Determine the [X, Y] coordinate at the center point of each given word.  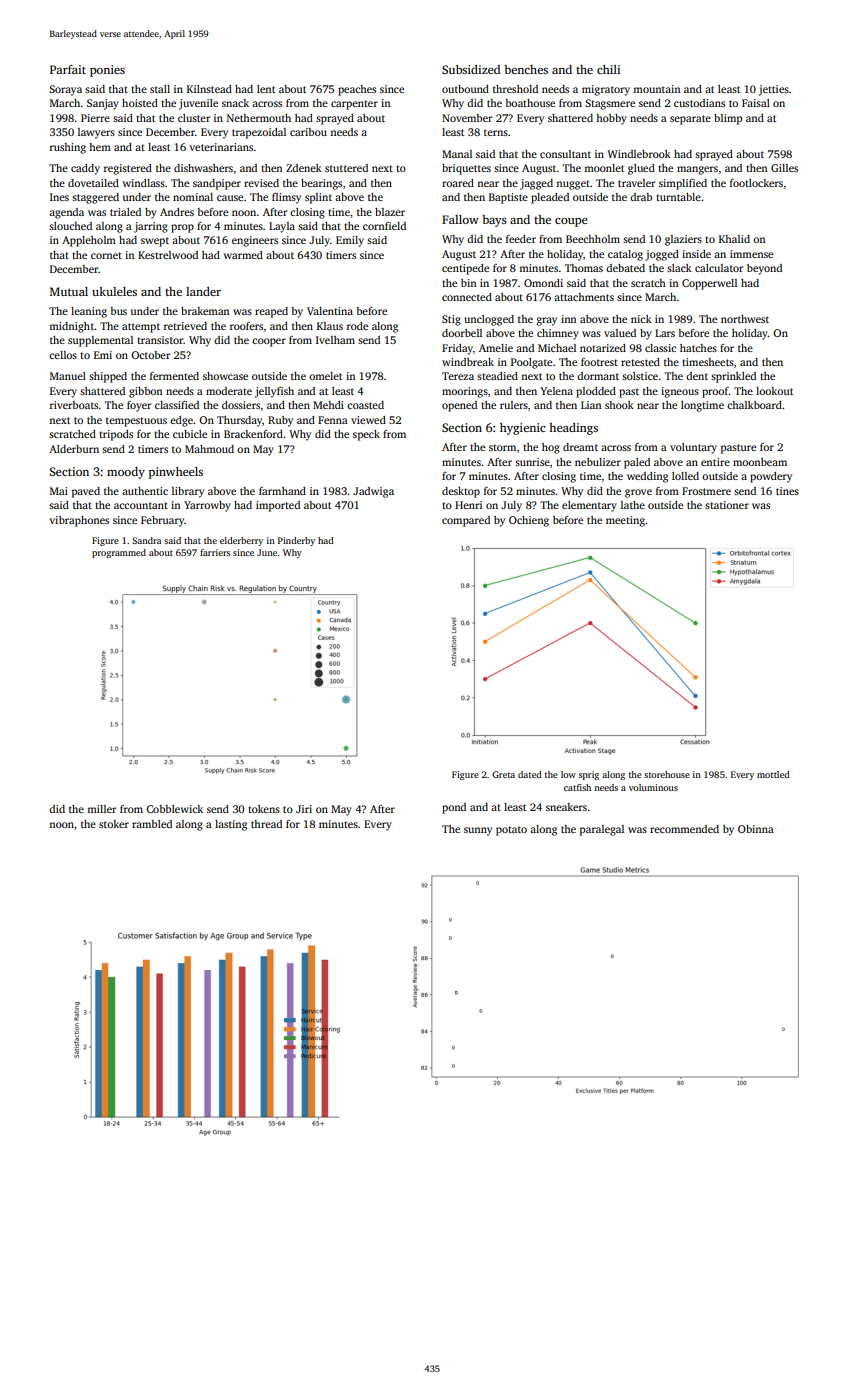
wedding [647, 477]
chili [608, 69]
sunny [478, 831]
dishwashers [203, 168]
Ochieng [529, 521]
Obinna [756, 829]
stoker [114, 824]
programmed [119, 553]
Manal [457, 154]
